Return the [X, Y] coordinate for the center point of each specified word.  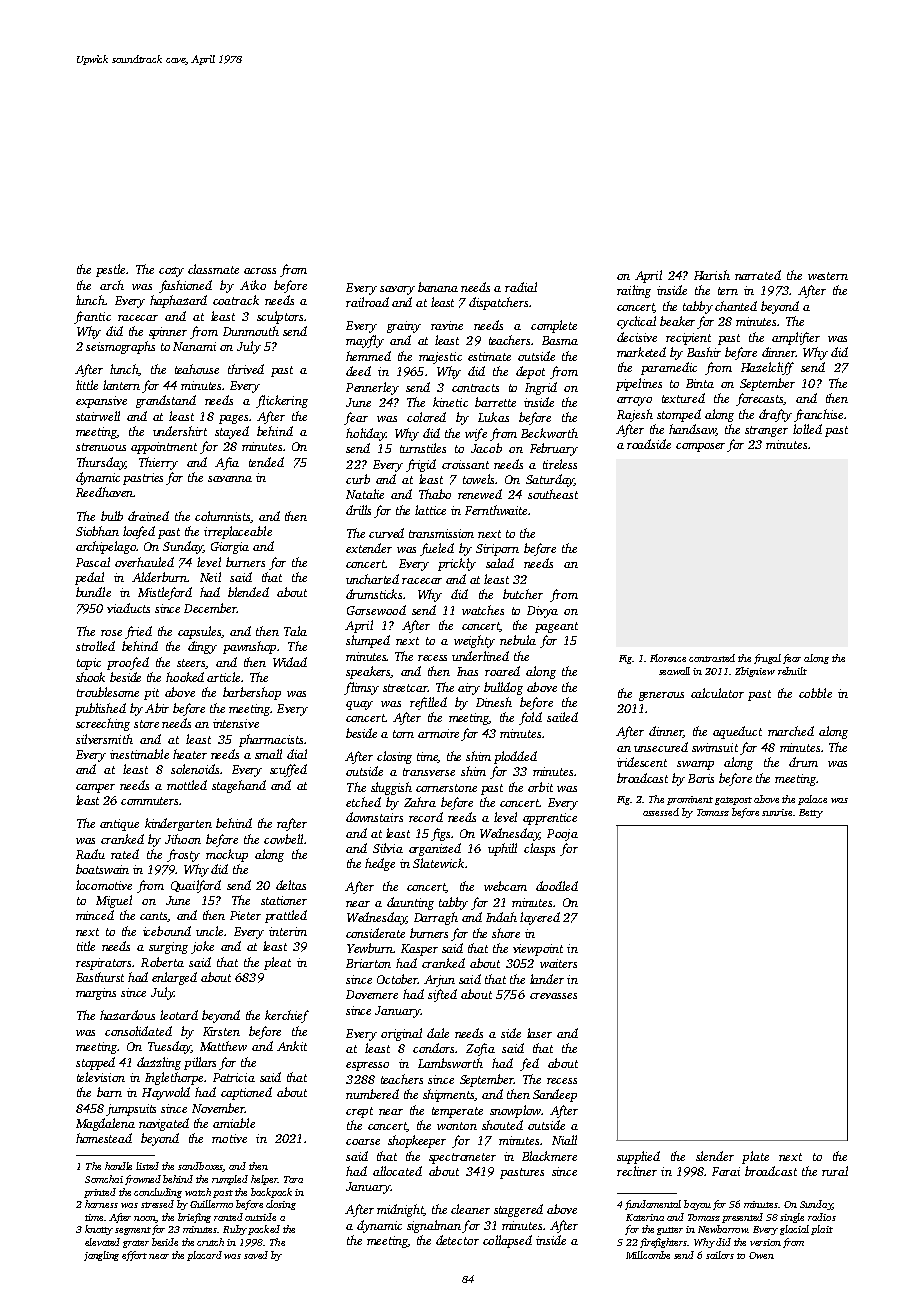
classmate [213, 269]
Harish [712, 275]
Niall [564, 1140]
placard [204, 1256]
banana [438, 287]
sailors [720, 1255]
